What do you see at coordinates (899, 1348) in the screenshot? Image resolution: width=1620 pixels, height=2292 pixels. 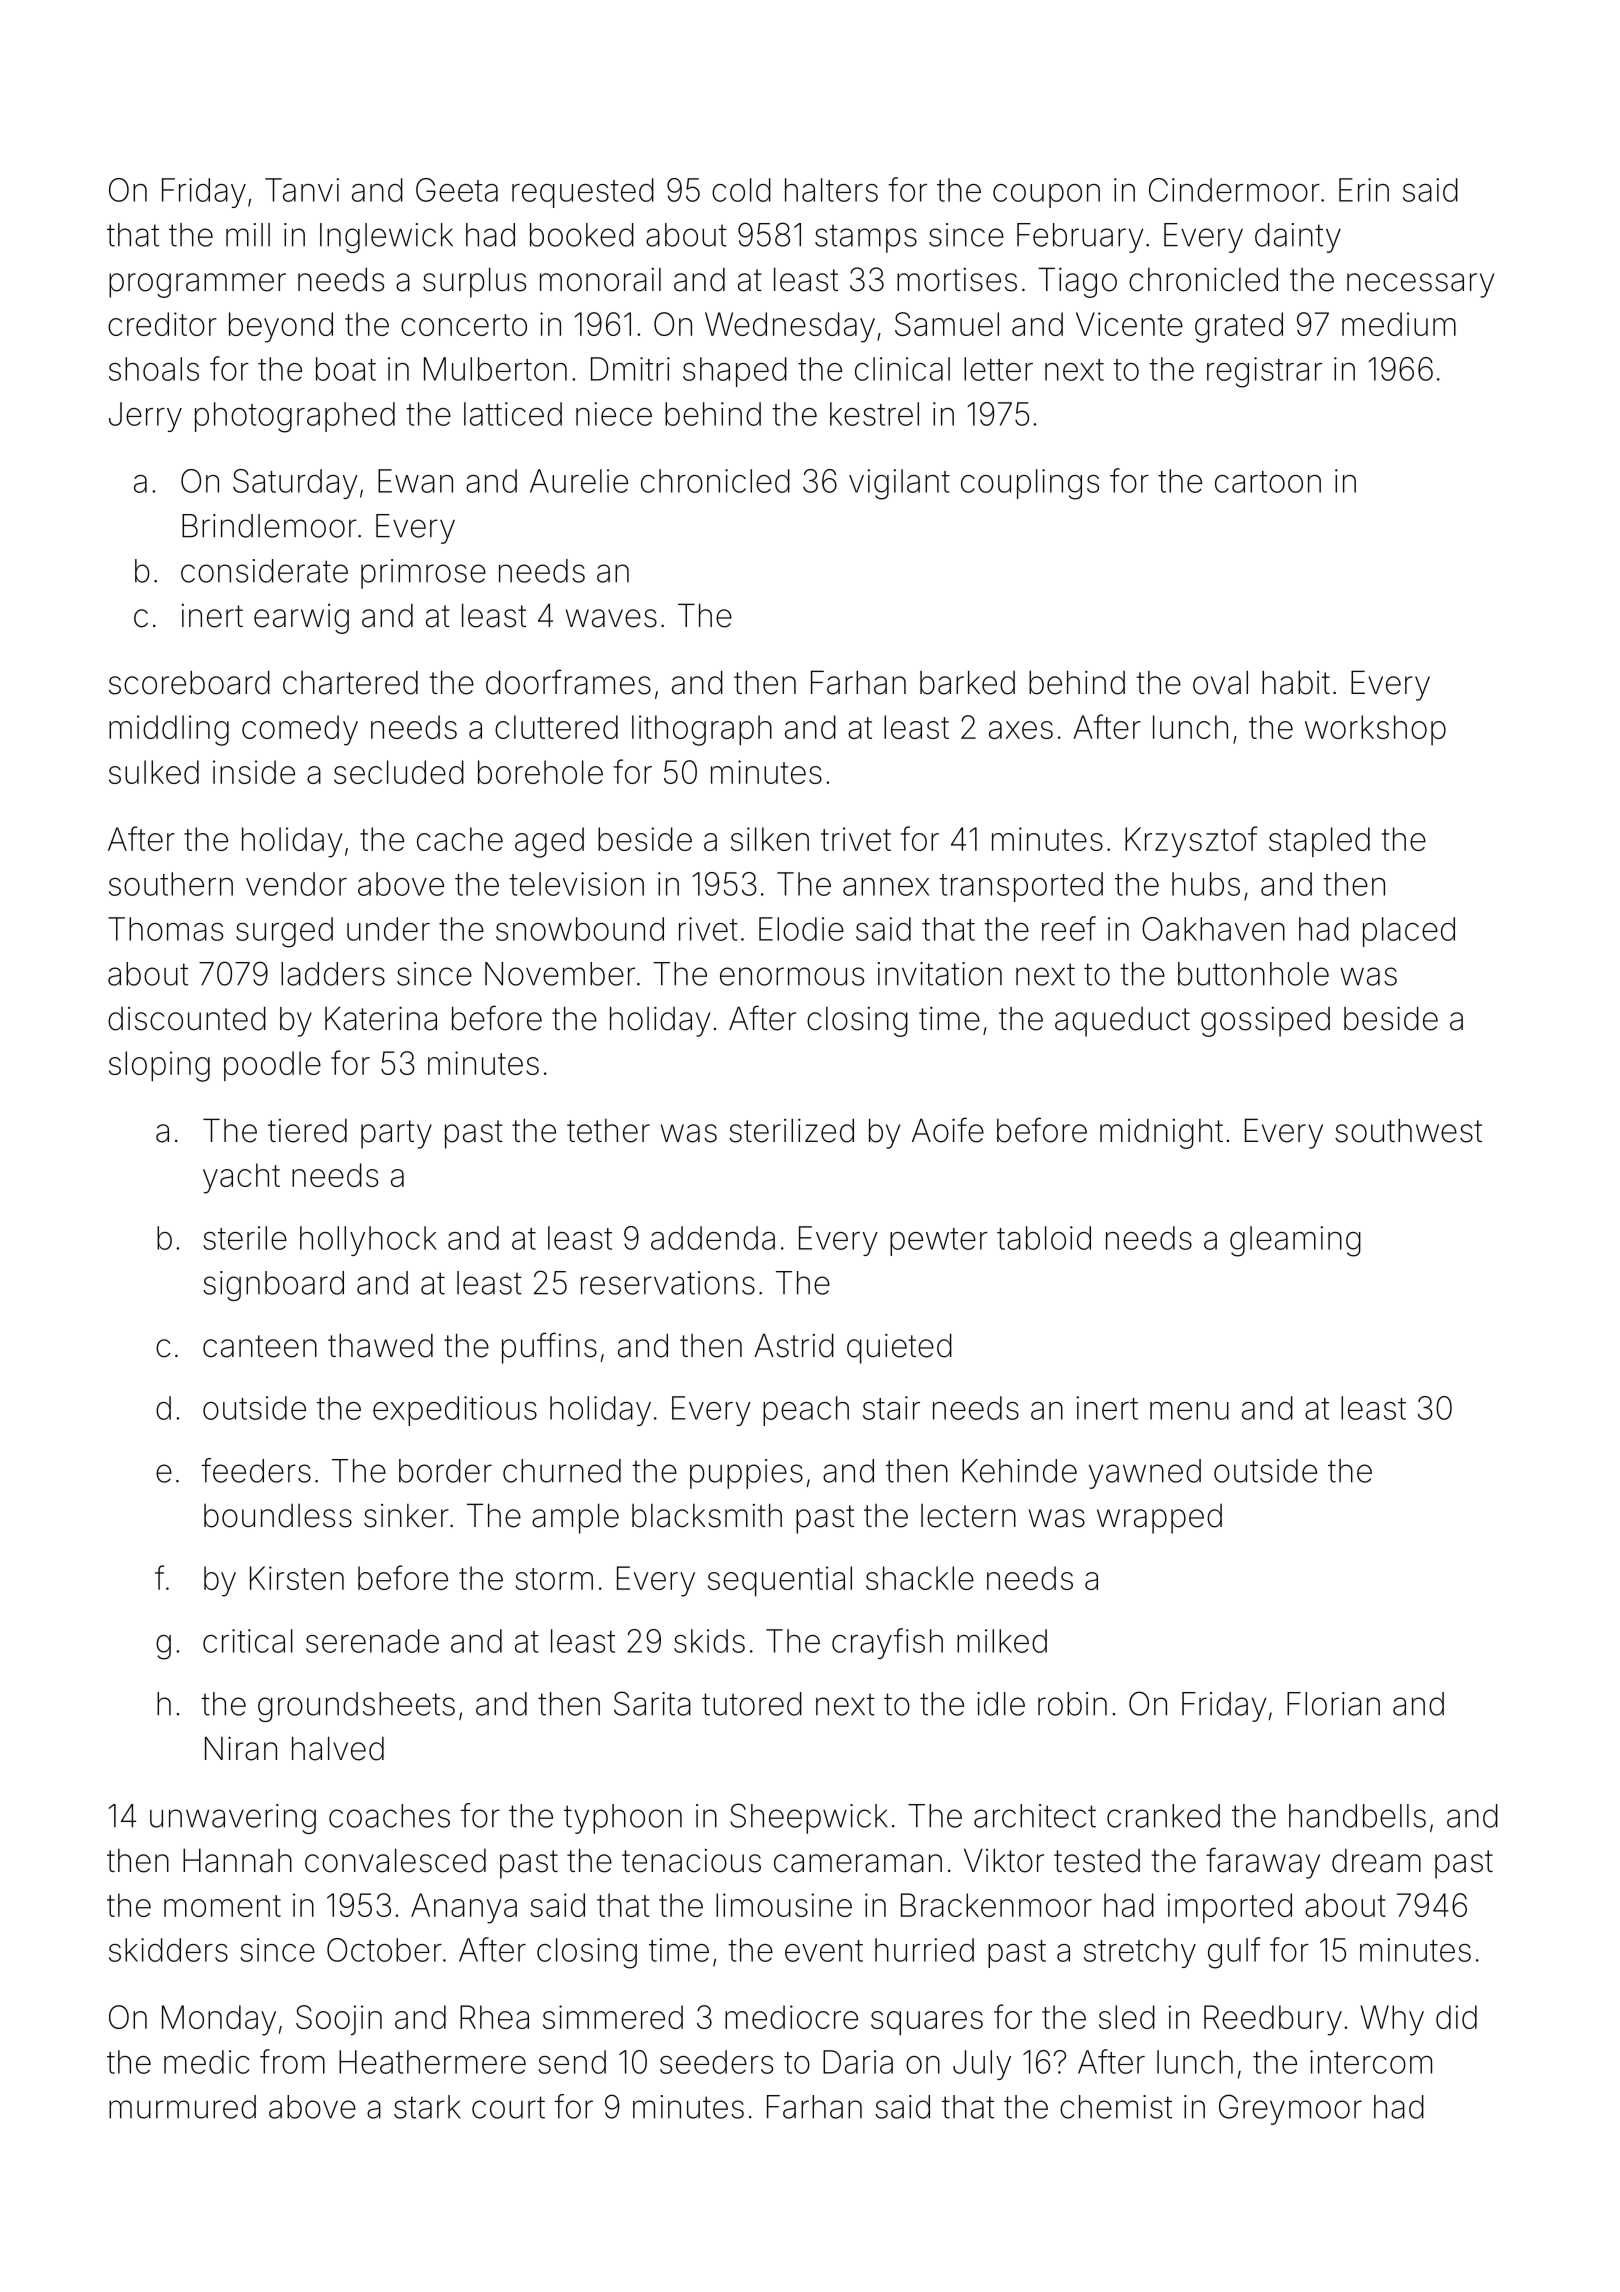 I see `quieted` at bounding box center [899, 1348].
